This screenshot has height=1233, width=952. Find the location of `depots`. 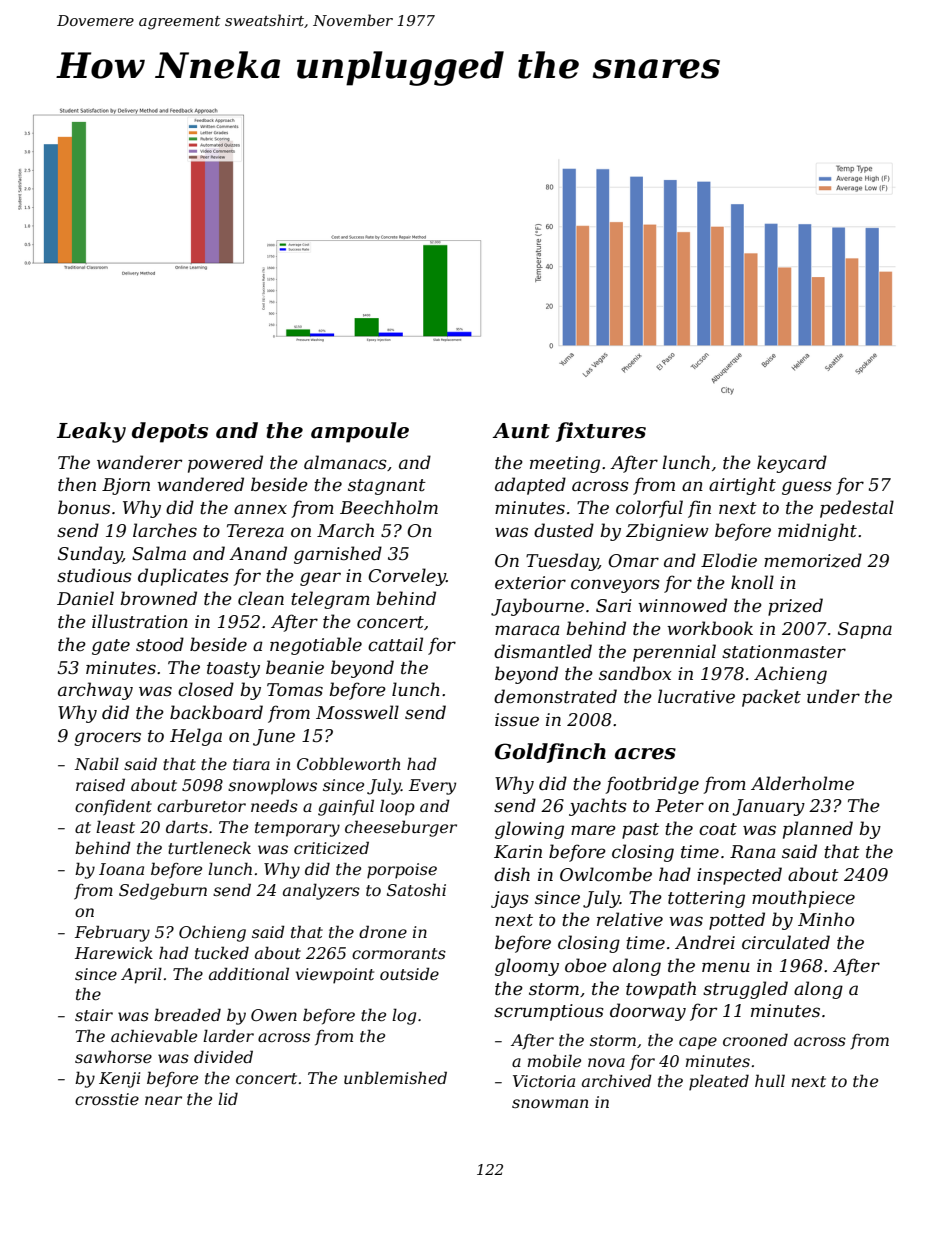

depots is located at coordinates (170, 432).
